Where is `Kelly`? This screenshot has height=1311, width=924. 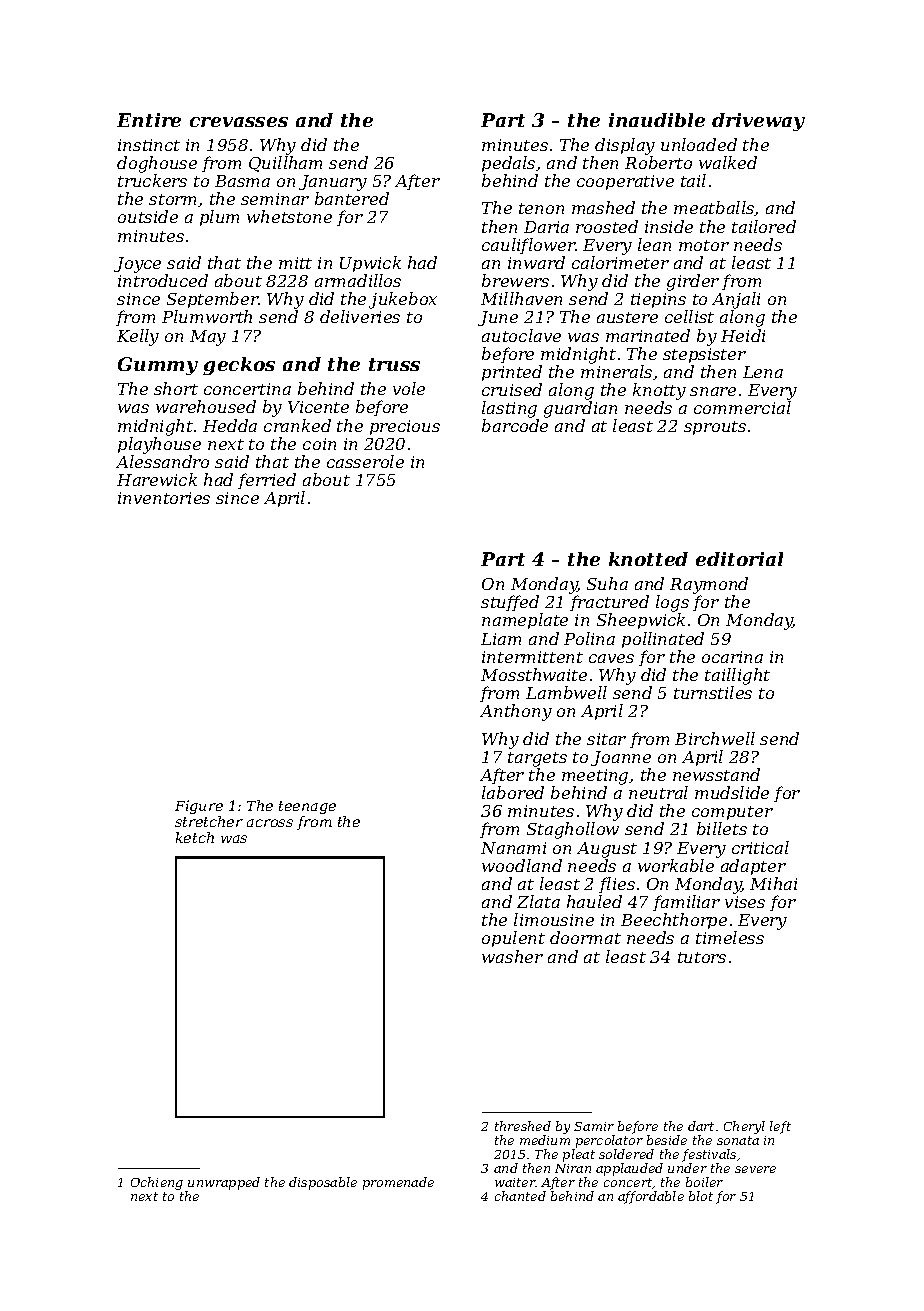 Kelly is located at coordinates (138, 337).
